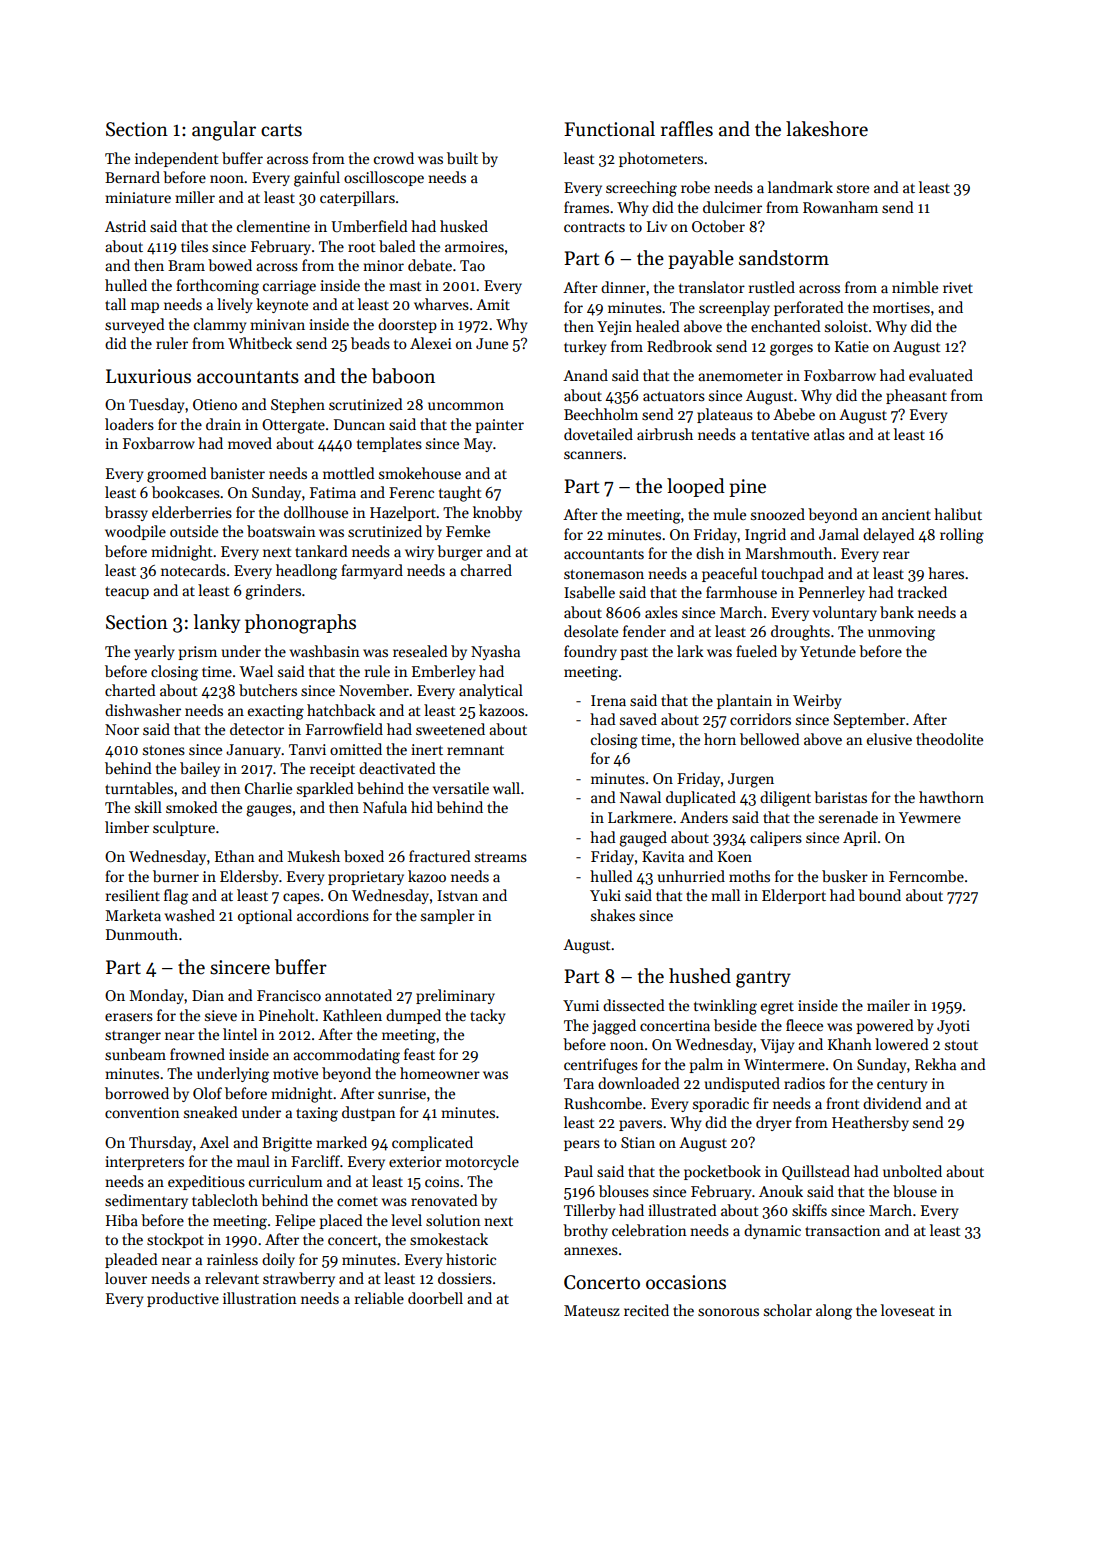 The height and width of the screenshot is (1545, 1093). I want to click on homeowner, so click(440, 1073).
